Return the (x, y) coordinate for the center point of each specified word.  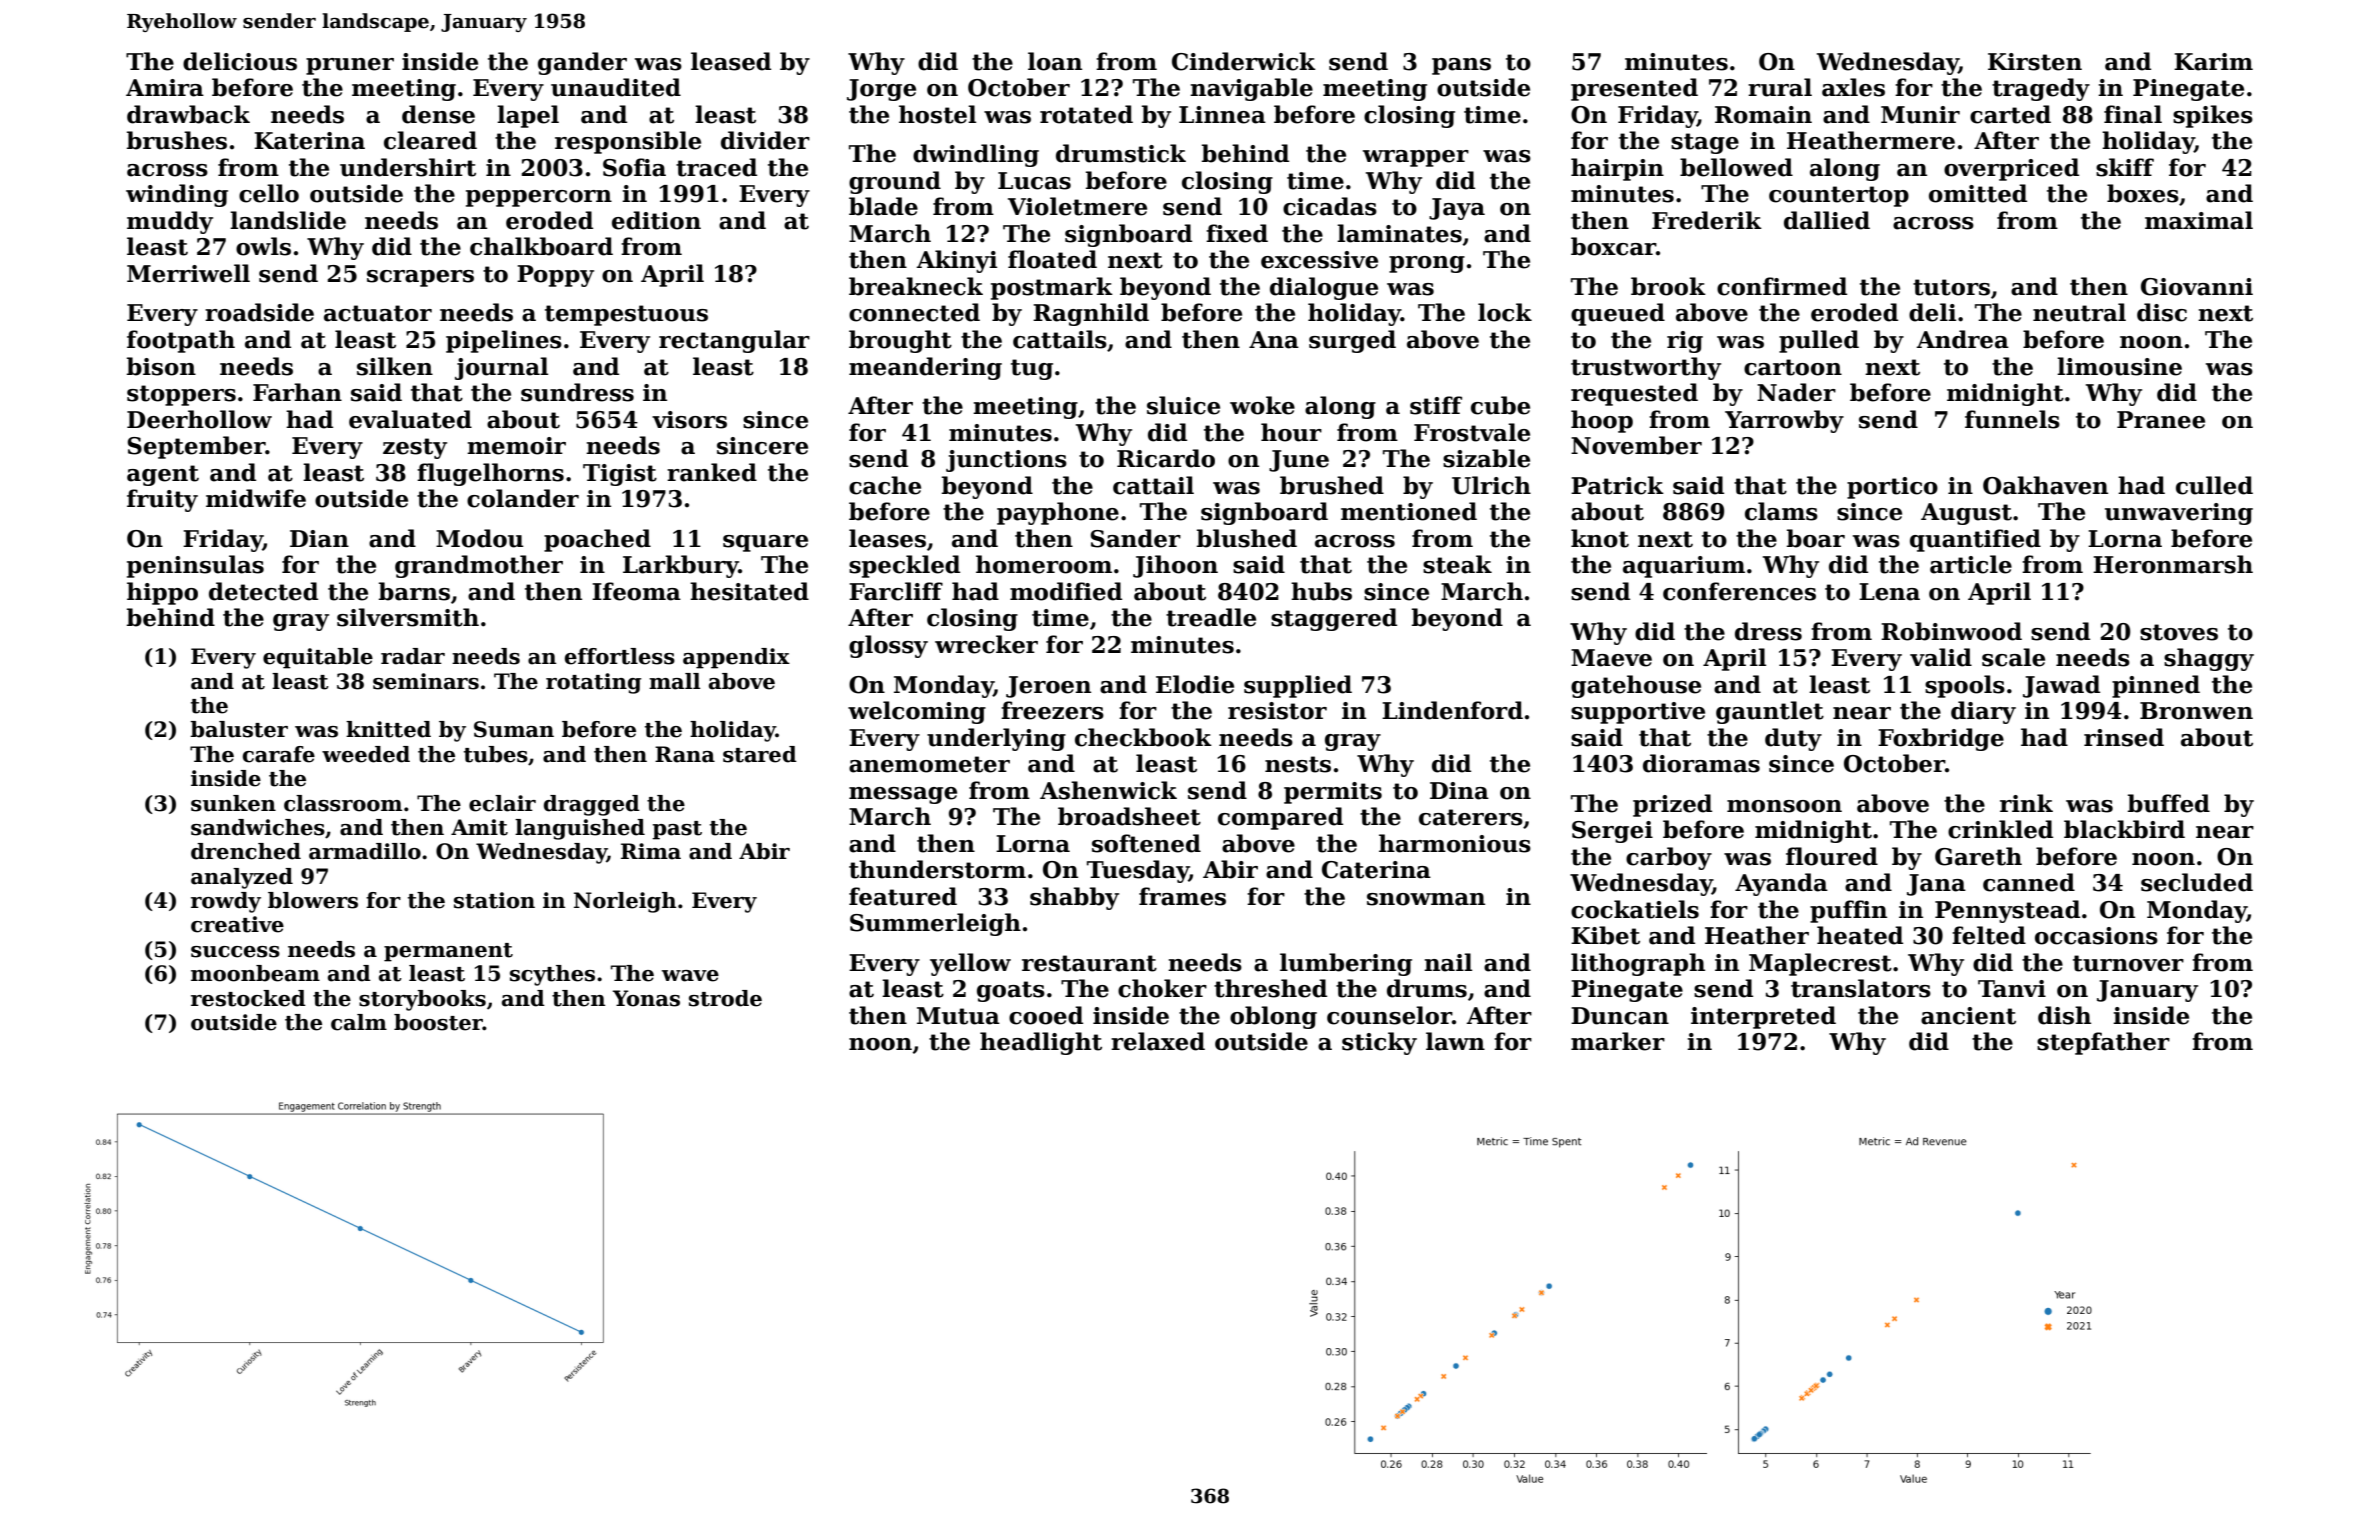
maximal (2199, 220)
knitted (388, 729)
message (903, 795)
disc (2162, 312)
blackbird (2124, 829)
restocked (248, 998)
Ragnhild (1091, 314)
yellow (970, 964)
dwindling (976, 155)
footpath (181, 341)
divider (765, 140)
